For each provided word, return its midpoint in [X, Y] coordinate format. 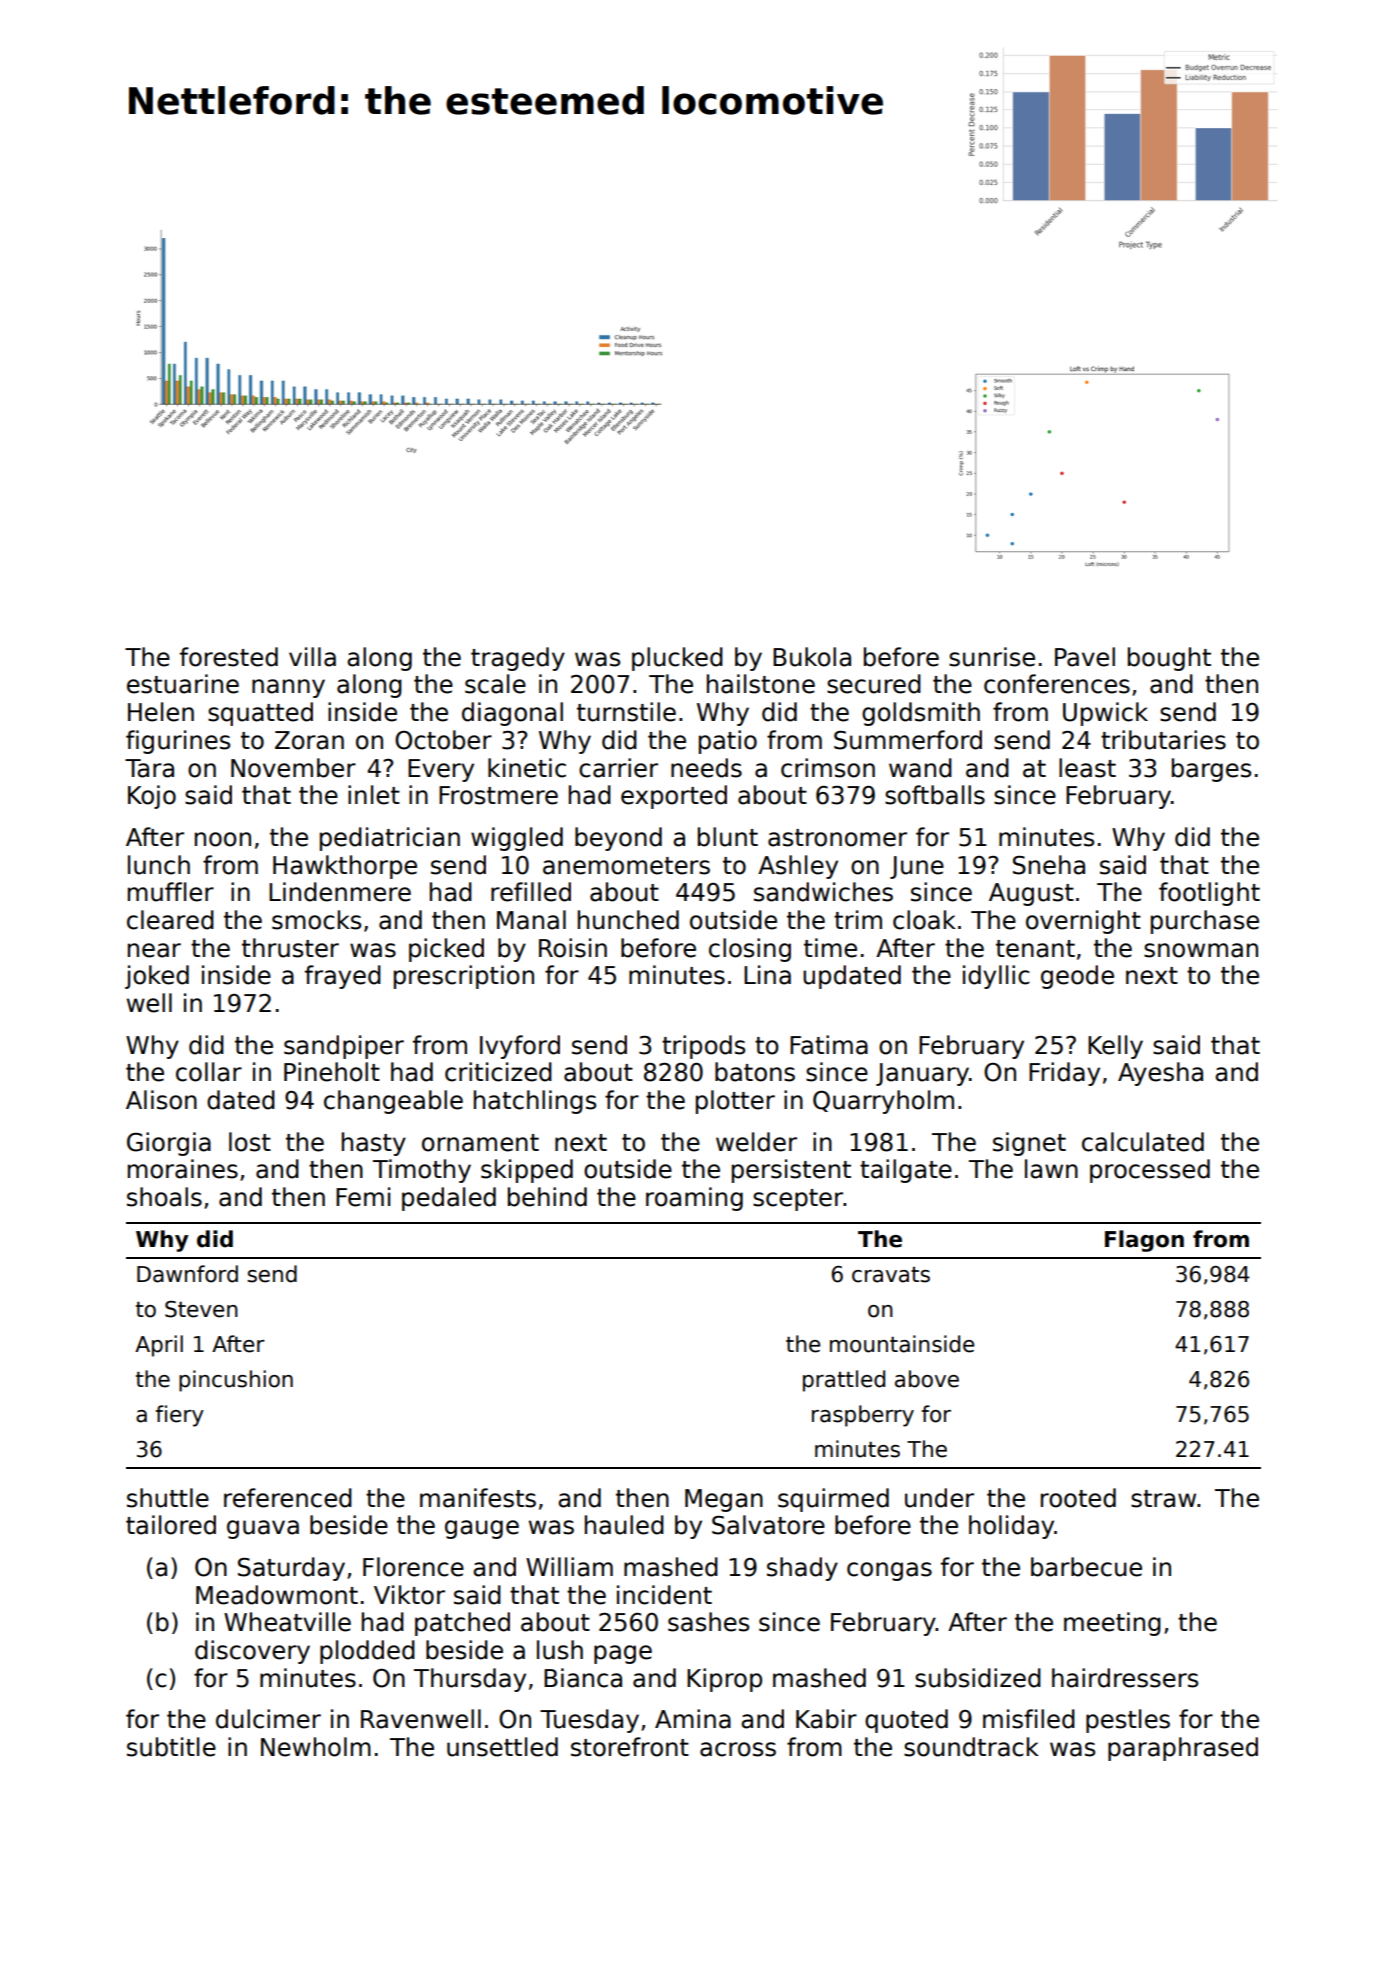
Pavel [1085, 657]
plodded [367, 1652]
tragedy [518, 659]
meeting [1112, 1624]
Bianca [583, 1678]
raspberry [863, 1416]
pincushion [236, 1381]
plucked [677, 659]
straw [1163, 1499]
